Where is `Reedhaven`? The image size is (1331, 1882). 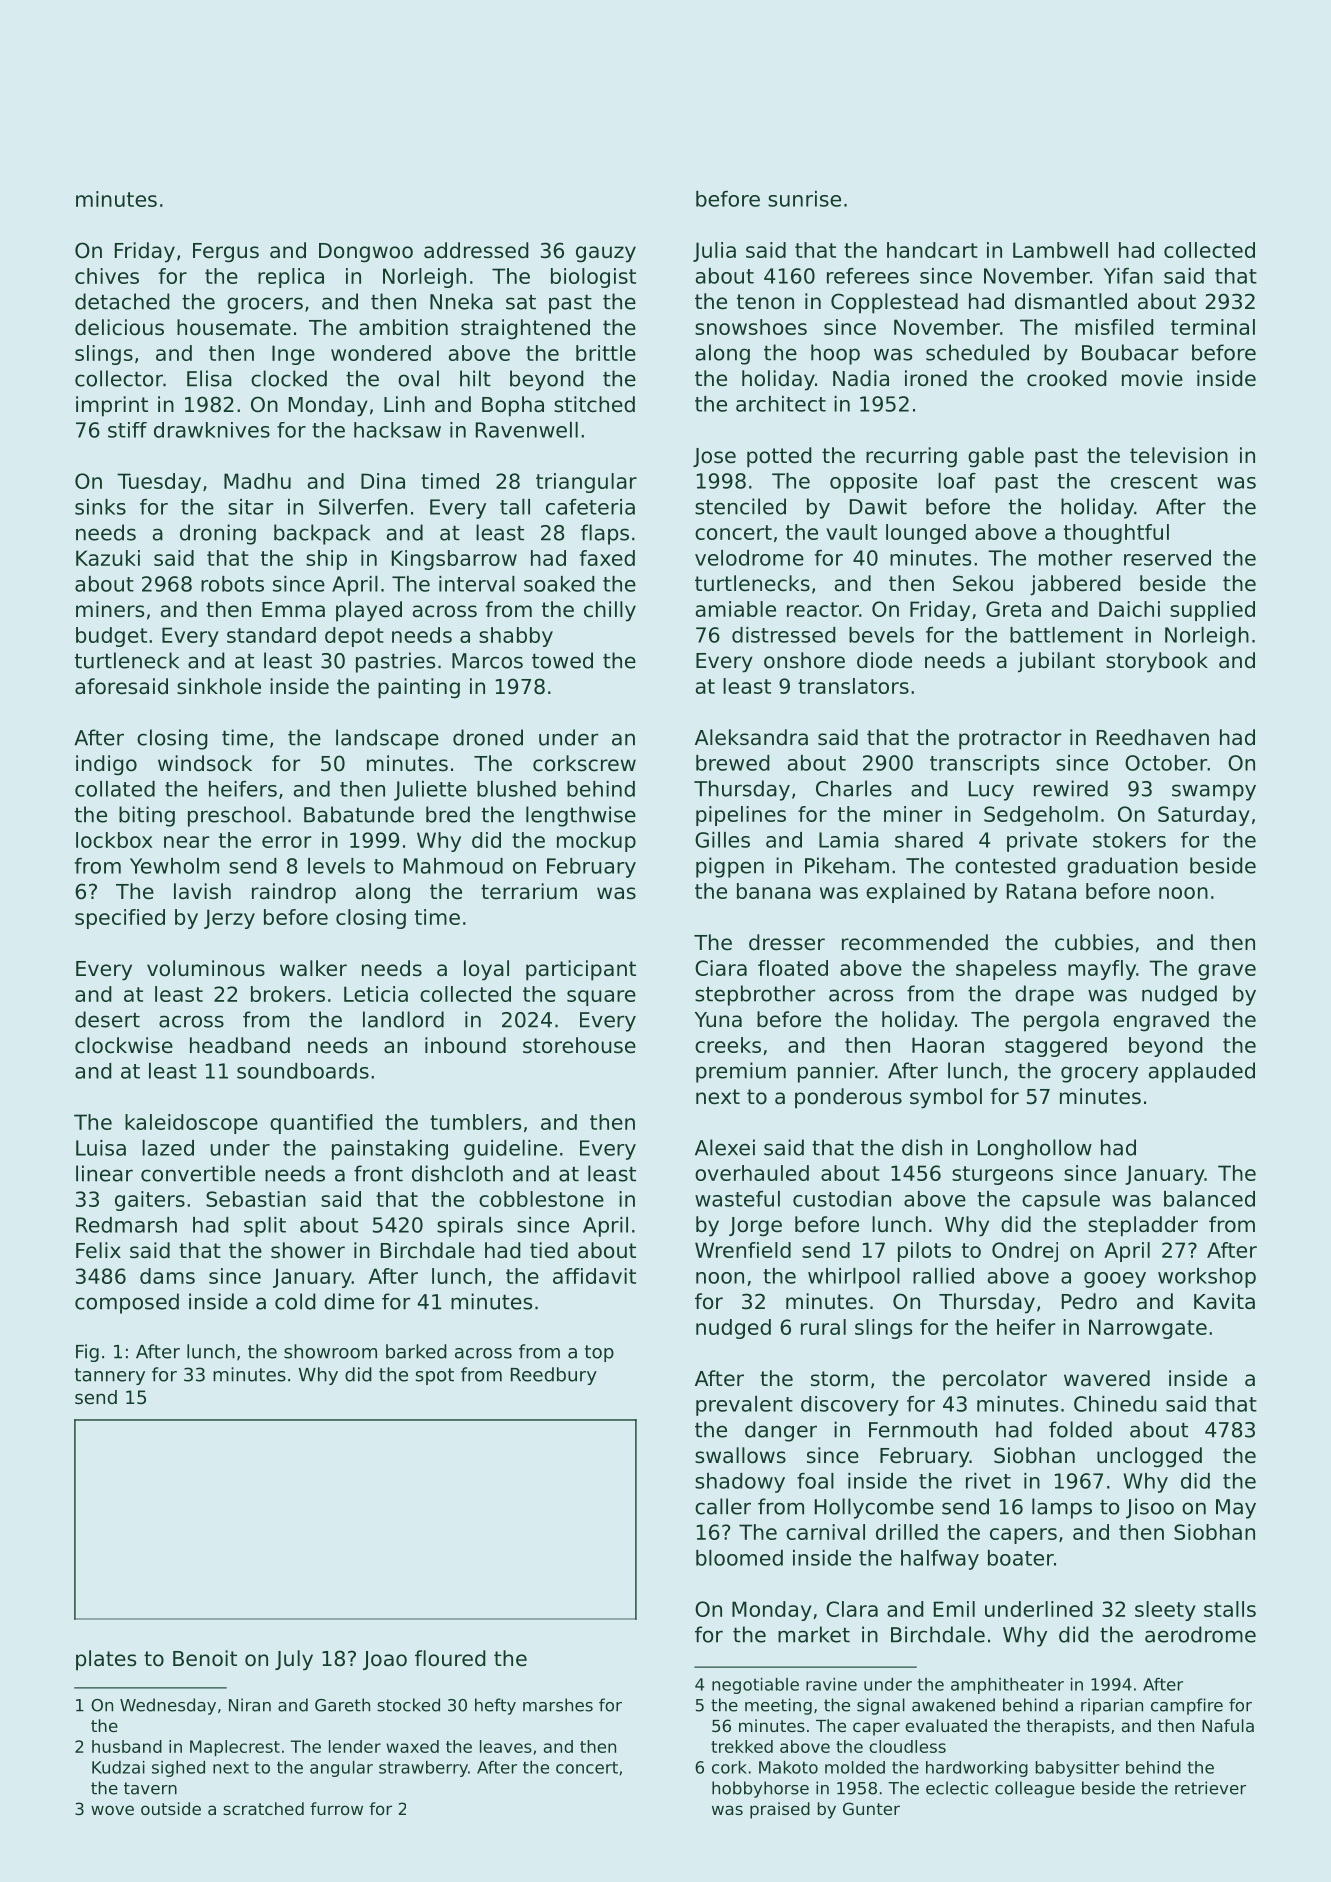 Reedhaven is located at coordinates (1153, 737).
